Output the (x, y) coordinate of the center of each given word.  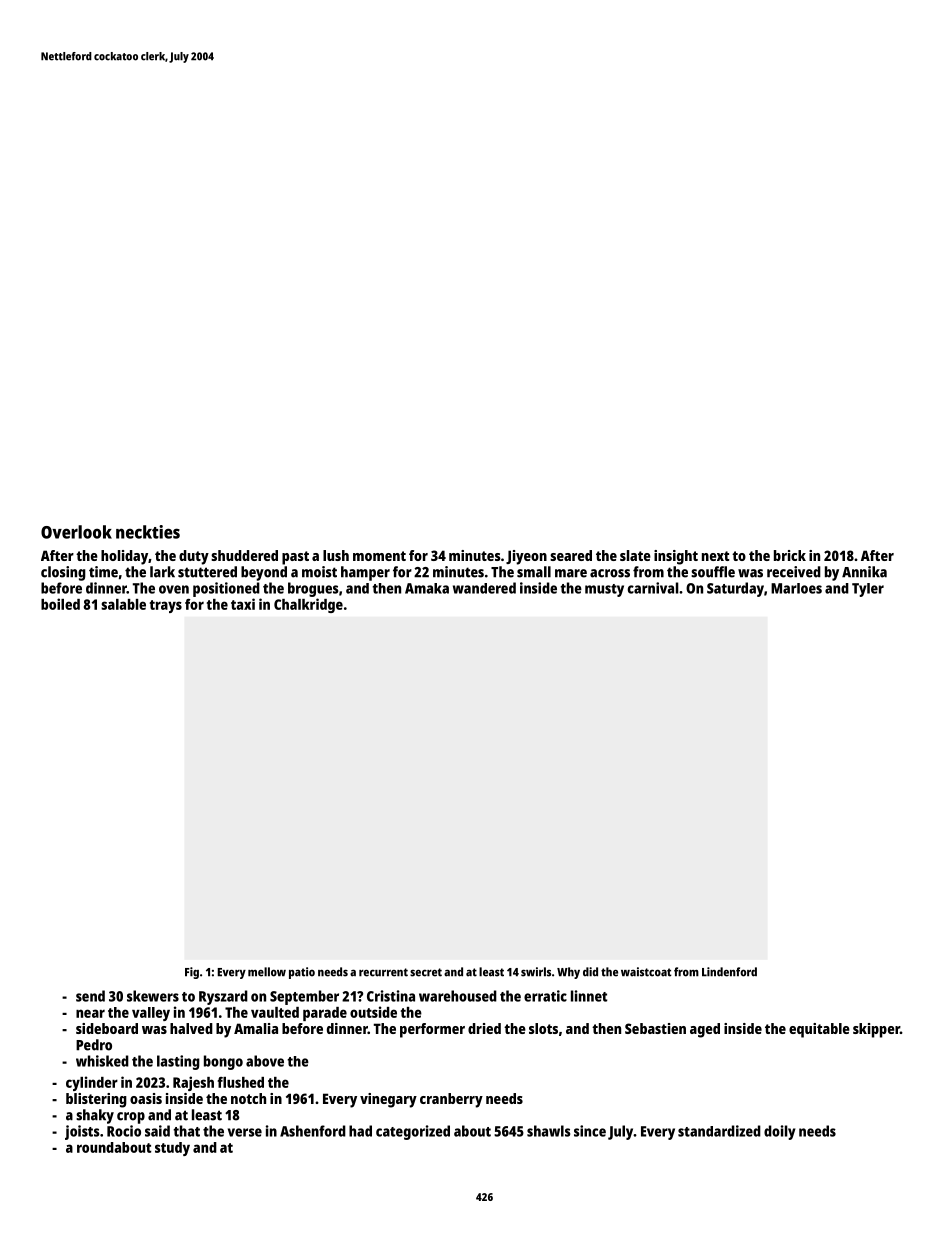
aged (705, 1030)
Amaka (427, 588)
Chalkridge (308, 605)
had (360, 1131)
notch (248, 1098)
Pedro (94, 1045)
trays (166, 606)
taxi (243, 604)
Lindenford (729, 972)
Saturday (735, 589)
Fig (192, 973)
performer (432, 1030)
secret (426, 972)
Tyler (868, 590)
